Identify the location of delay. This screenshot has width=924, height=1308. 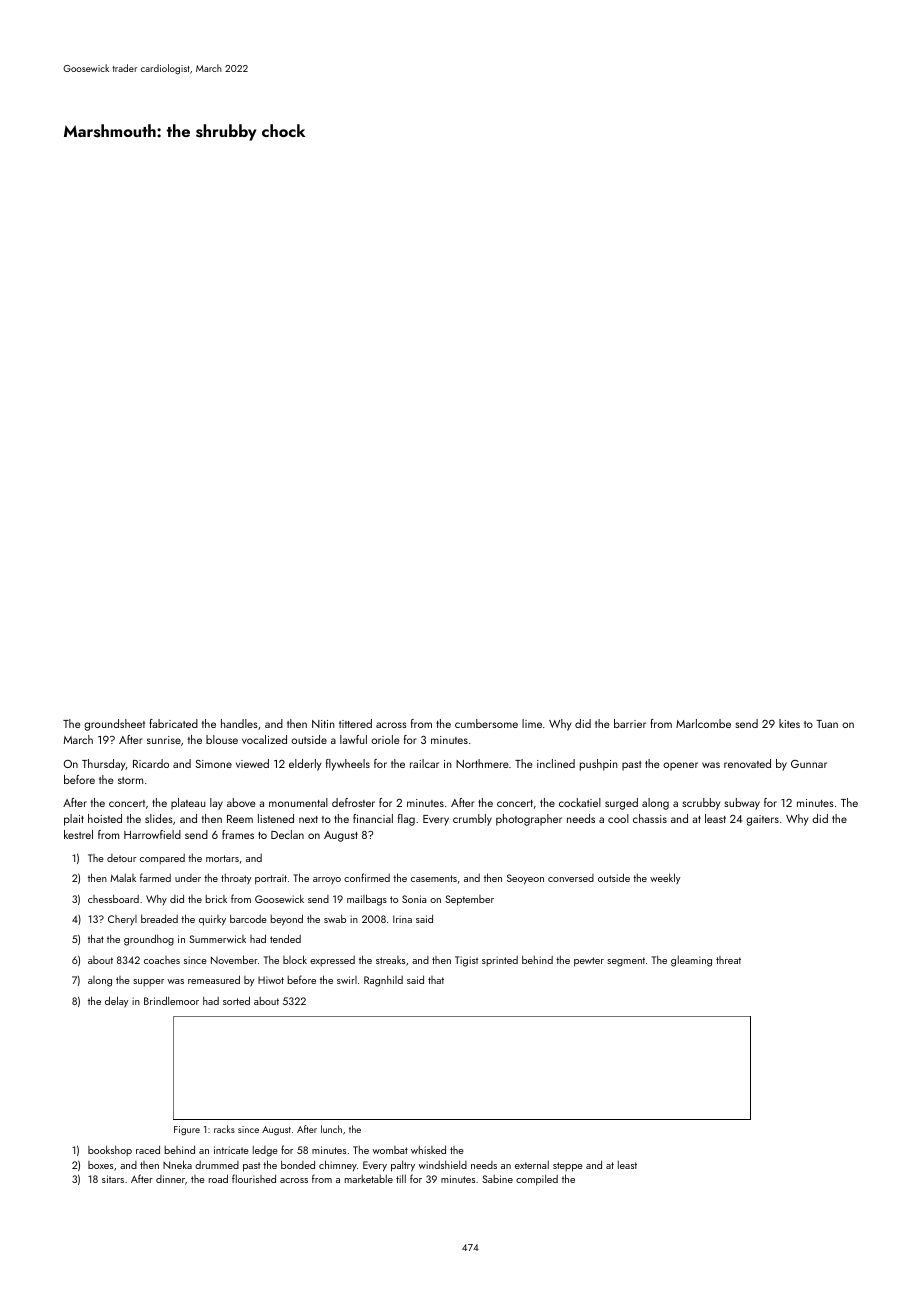
(116, 1001).
